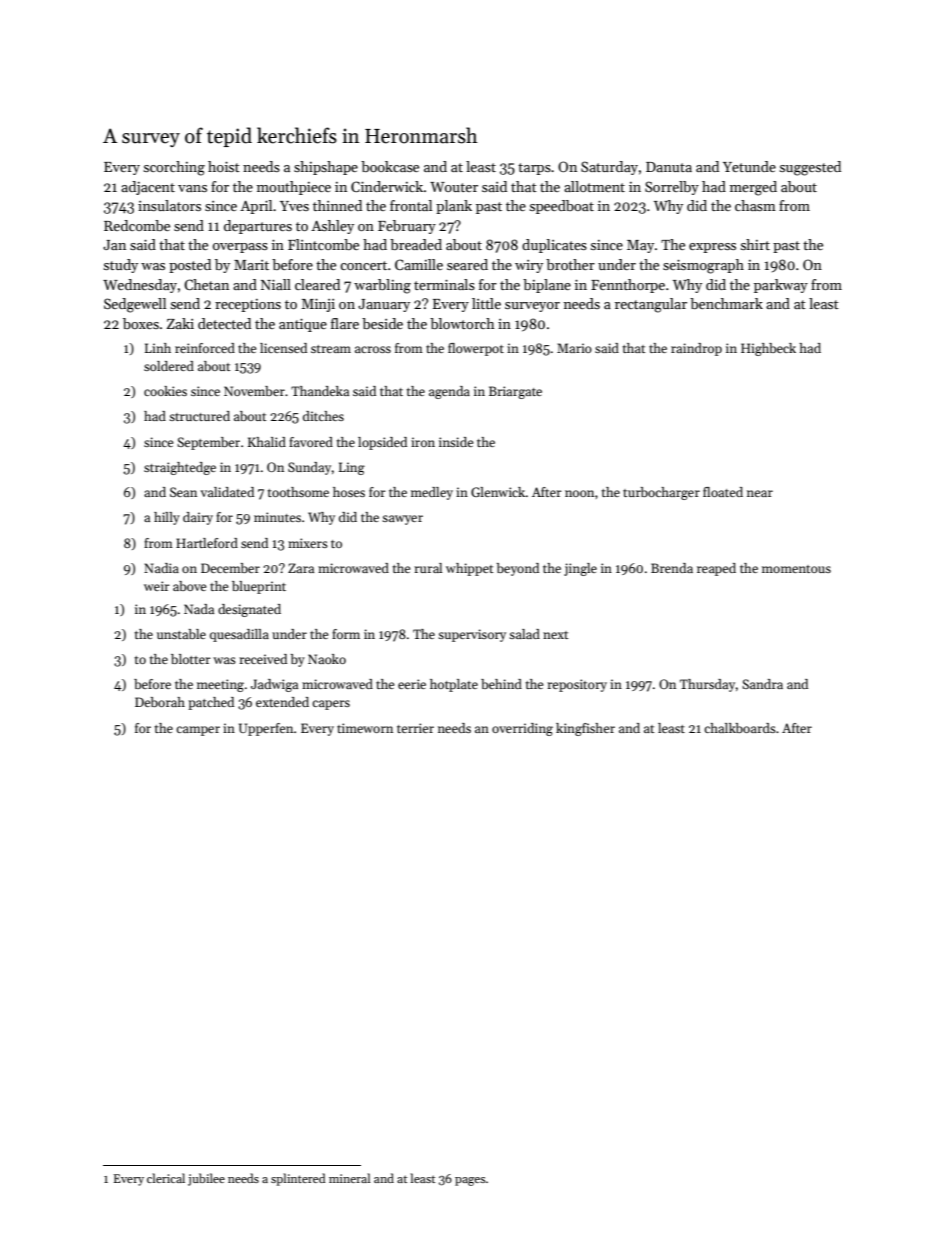  What do you see at coordinates (298, 1179) in the document?
I see `splintered` at bounding box center [298, 1179].
